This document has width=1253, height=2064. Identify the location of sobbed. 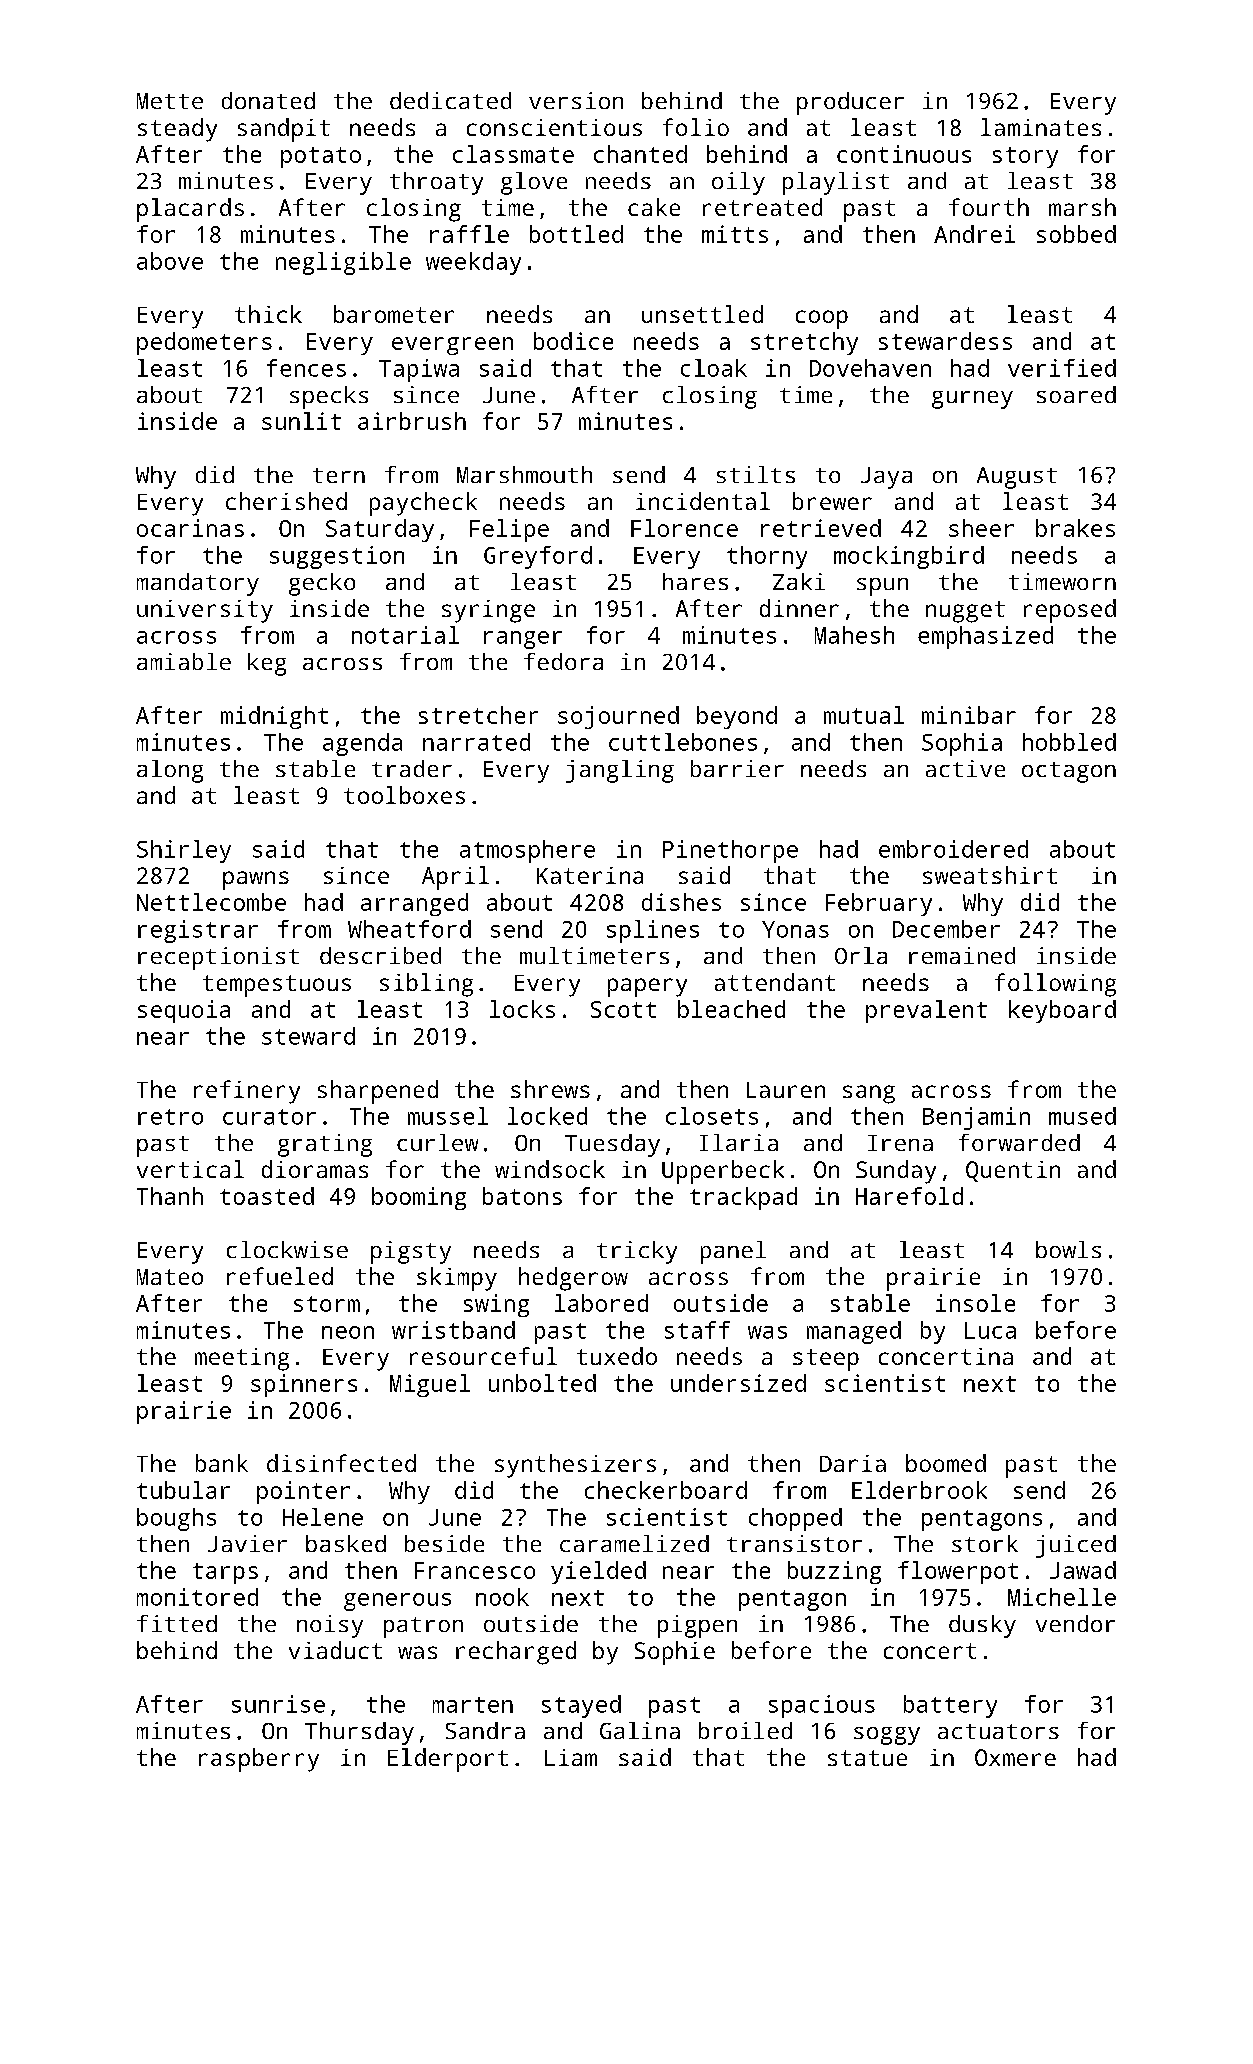
(1076, 234).
